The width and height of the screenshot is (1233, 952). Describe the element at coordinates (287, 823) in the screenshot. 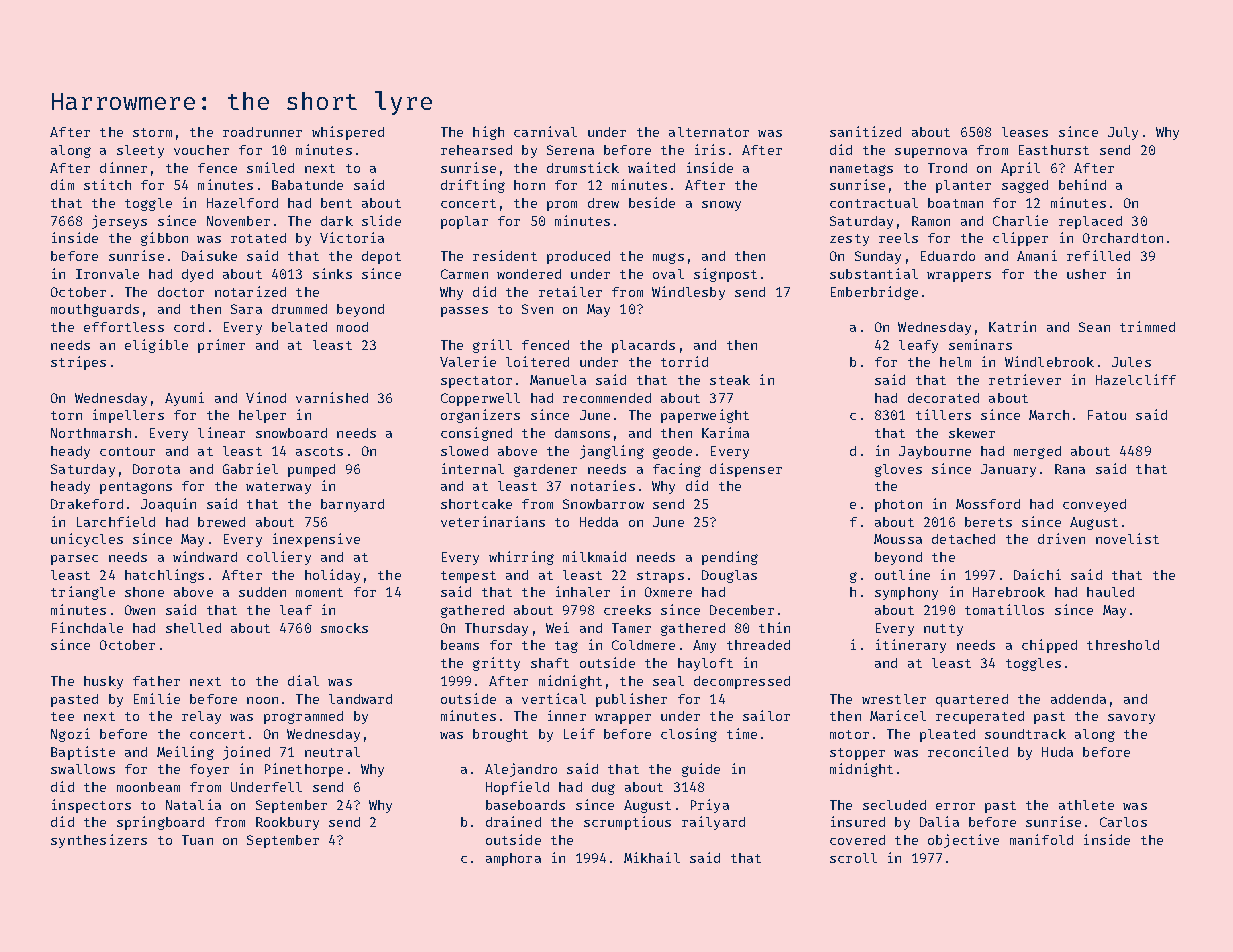

I see `Rookbury` at that location.
